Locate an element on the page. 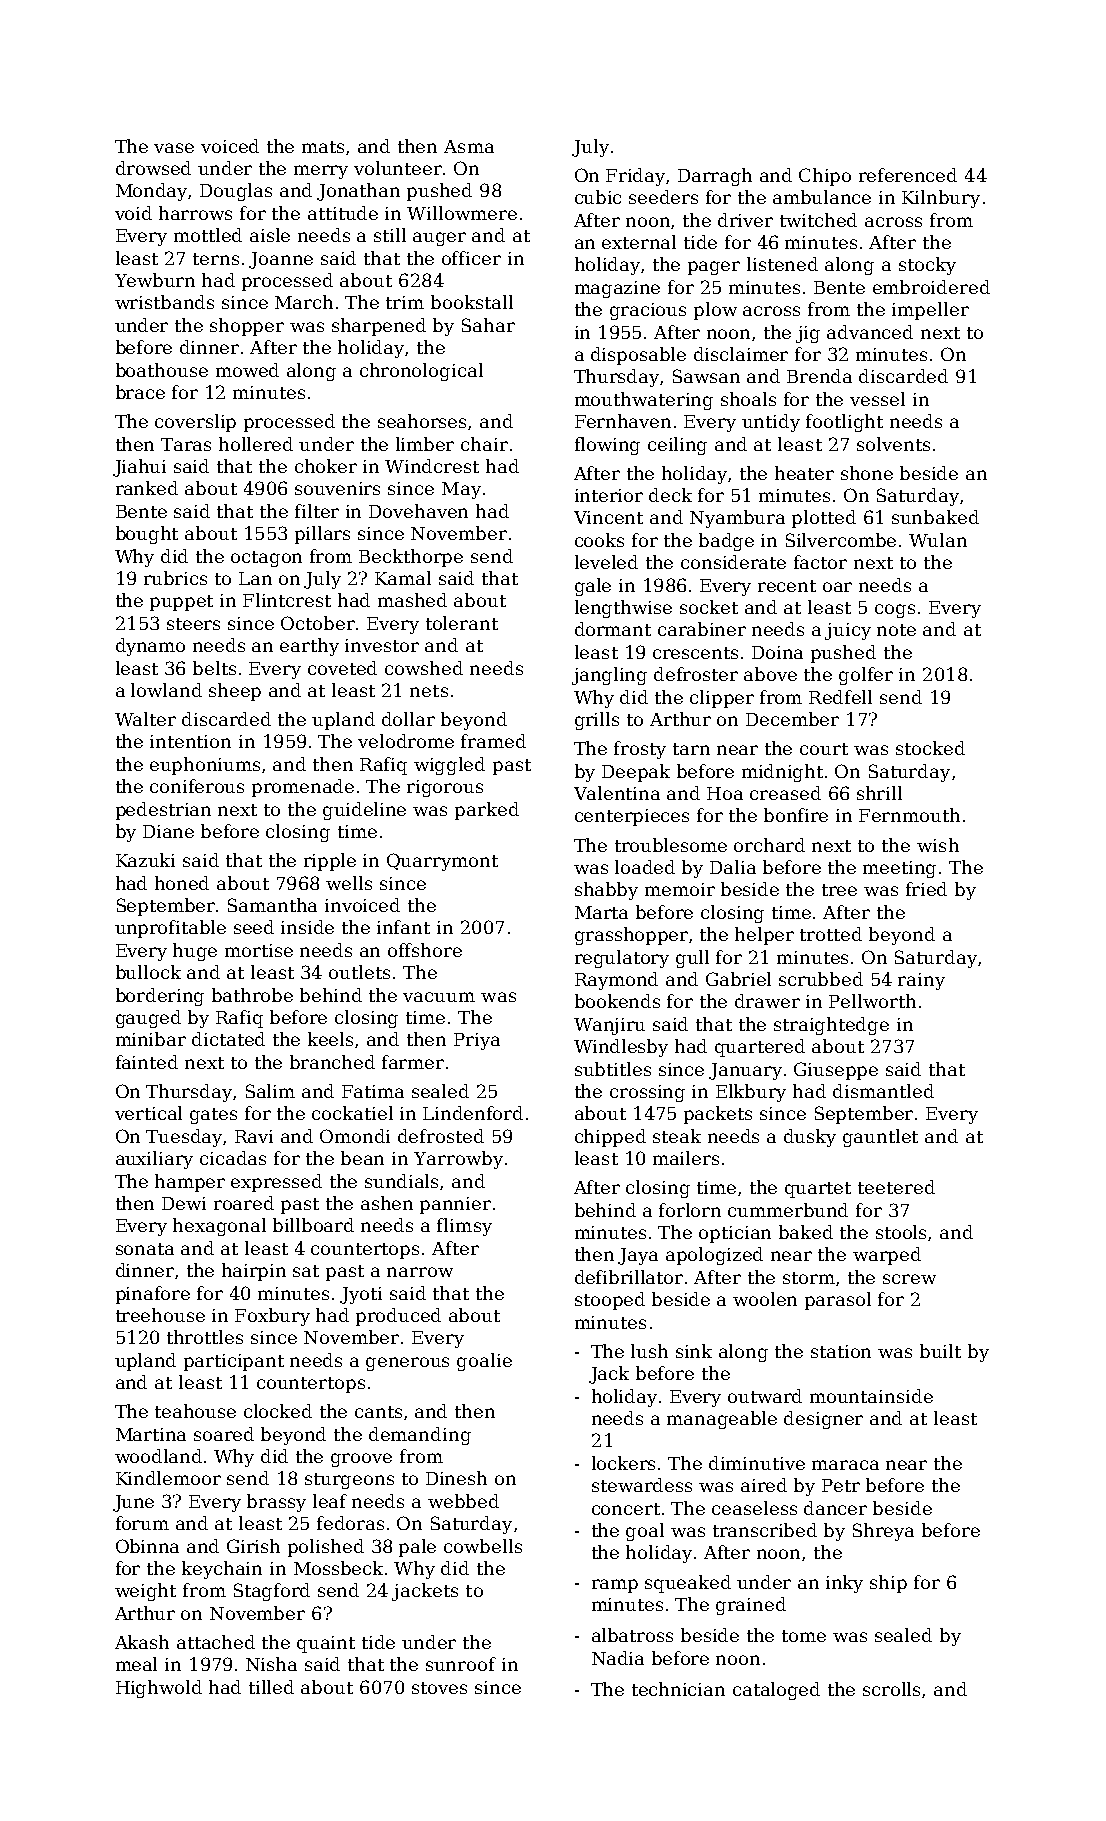  hexagonal is located at coordinates (219, 1227).
